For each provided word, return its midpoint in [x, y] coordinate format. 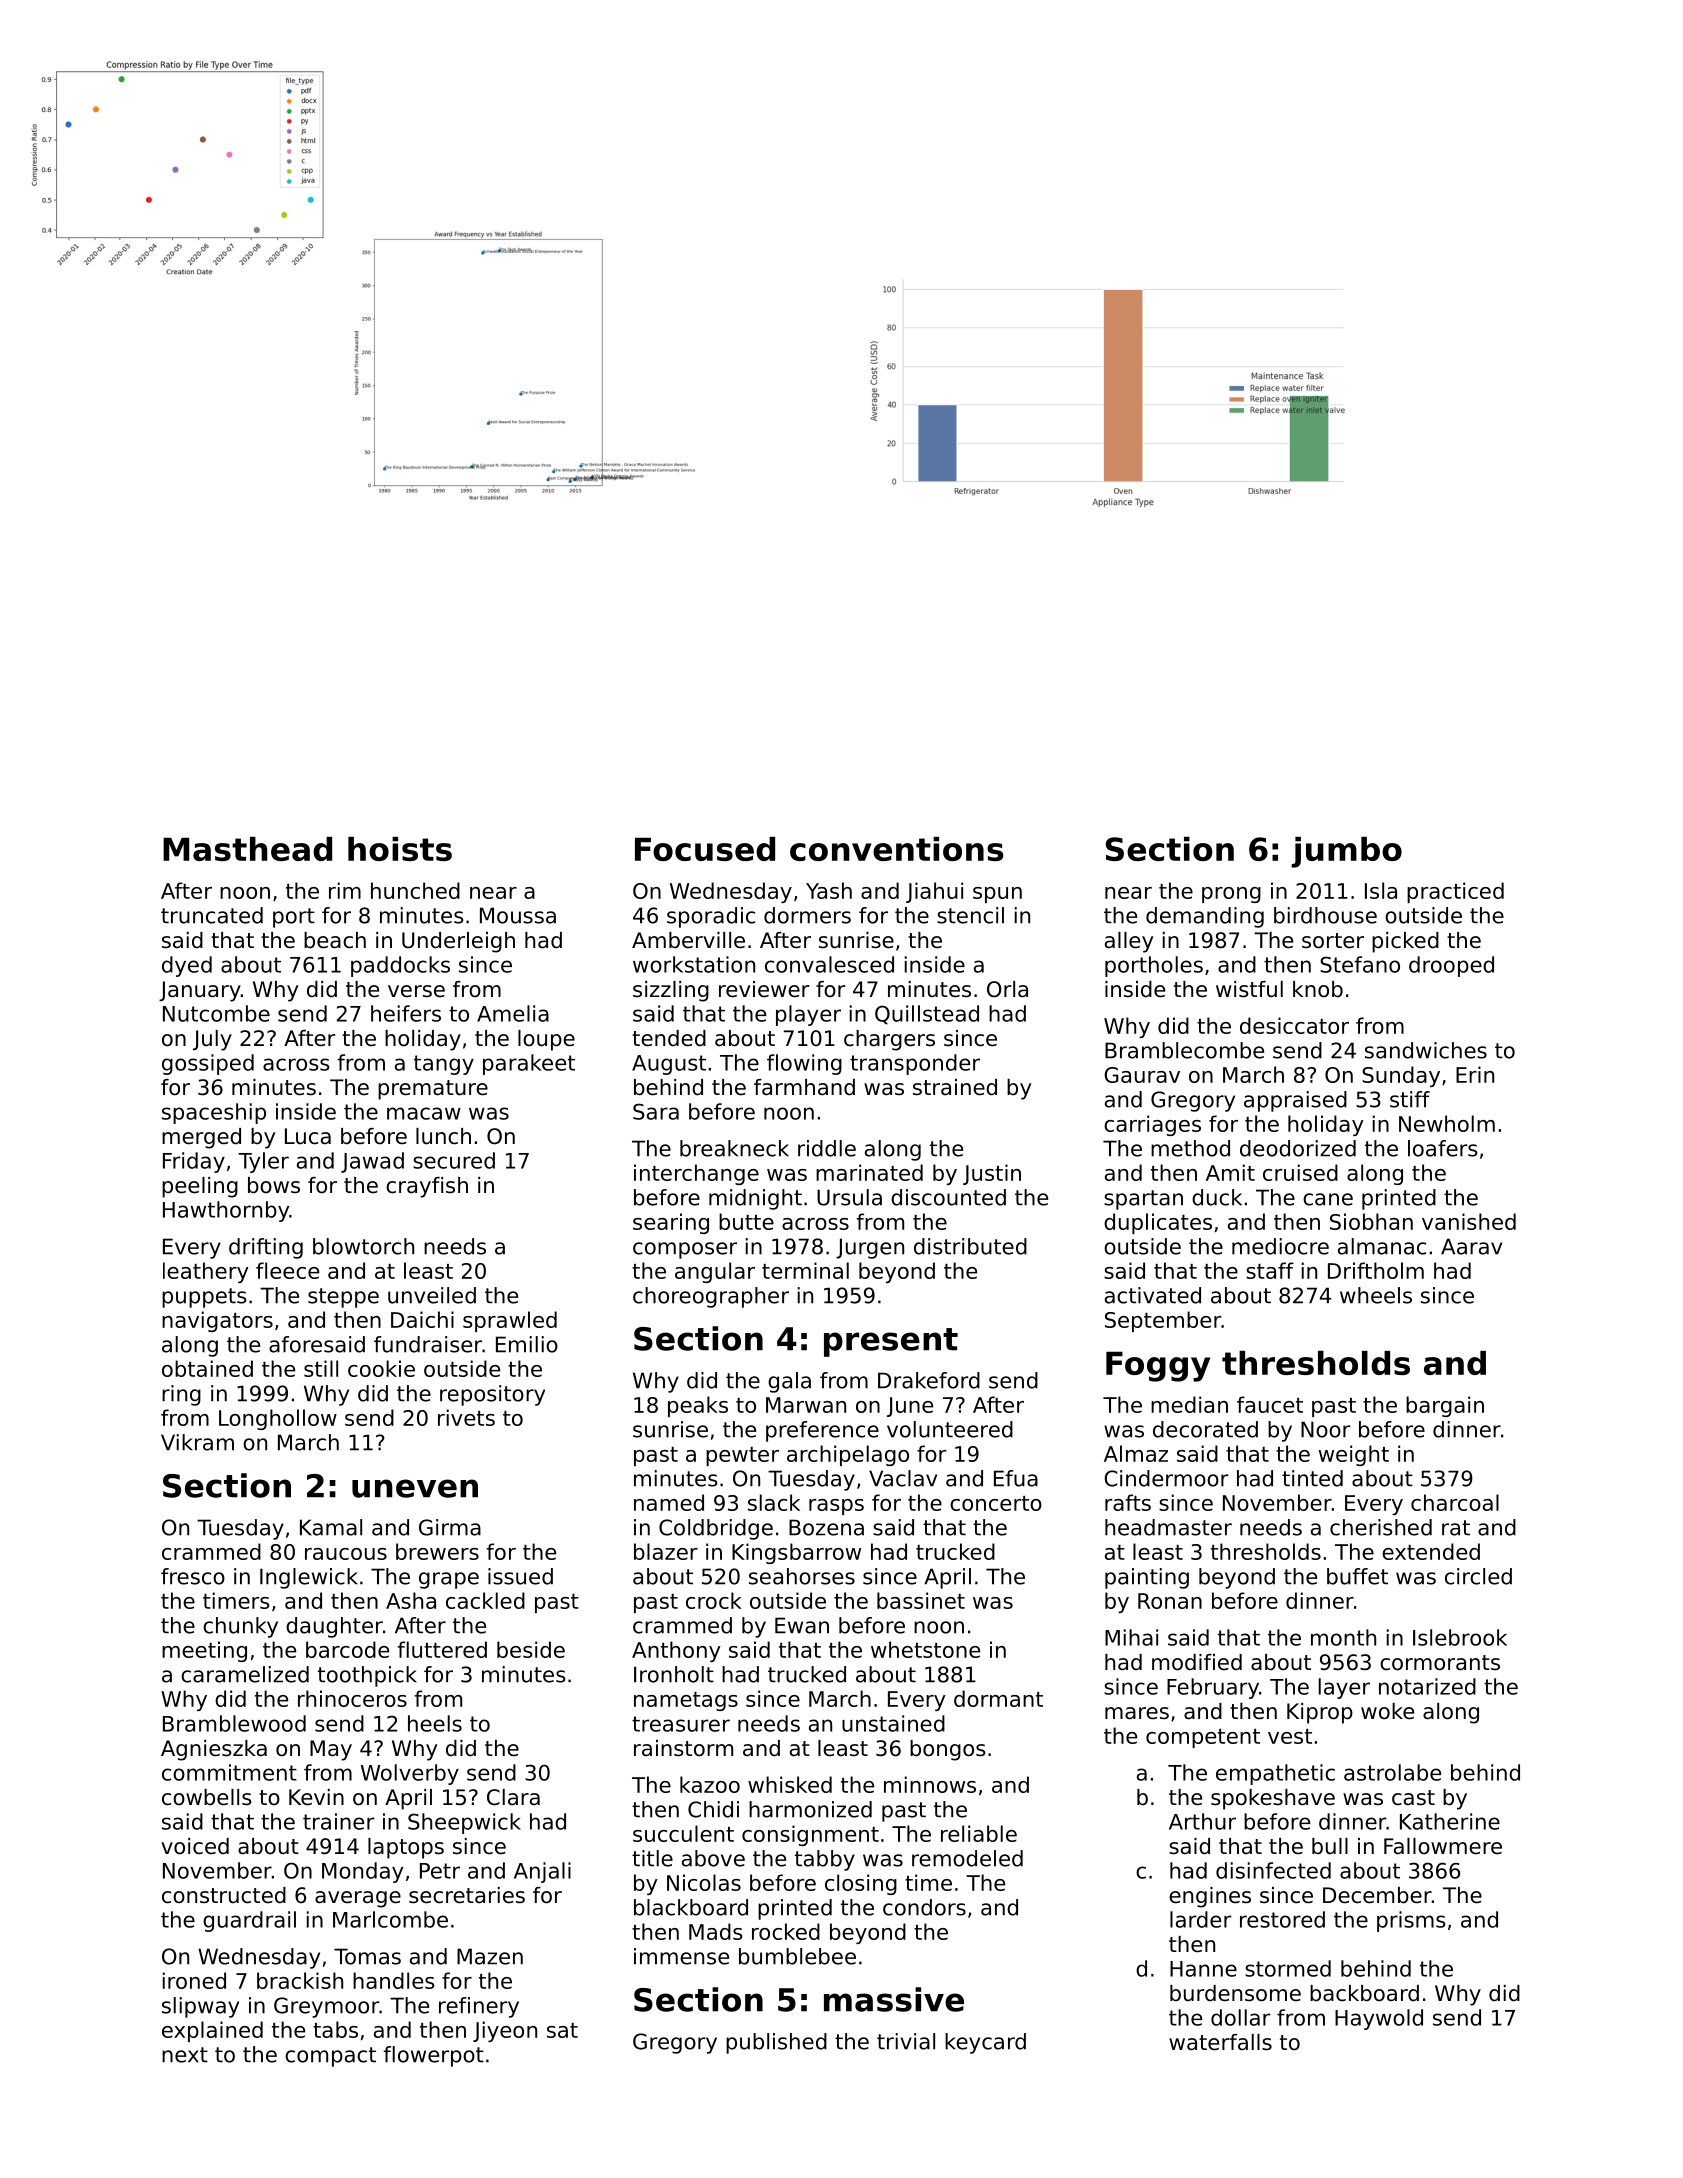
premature [433, 1090]
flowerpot [433, 2056]
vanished [1469, 1221]
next [185, 2055]
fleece [287, 1270]
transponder [915, 1064]
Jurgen [870, 1248]
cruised [1300, 1172]
